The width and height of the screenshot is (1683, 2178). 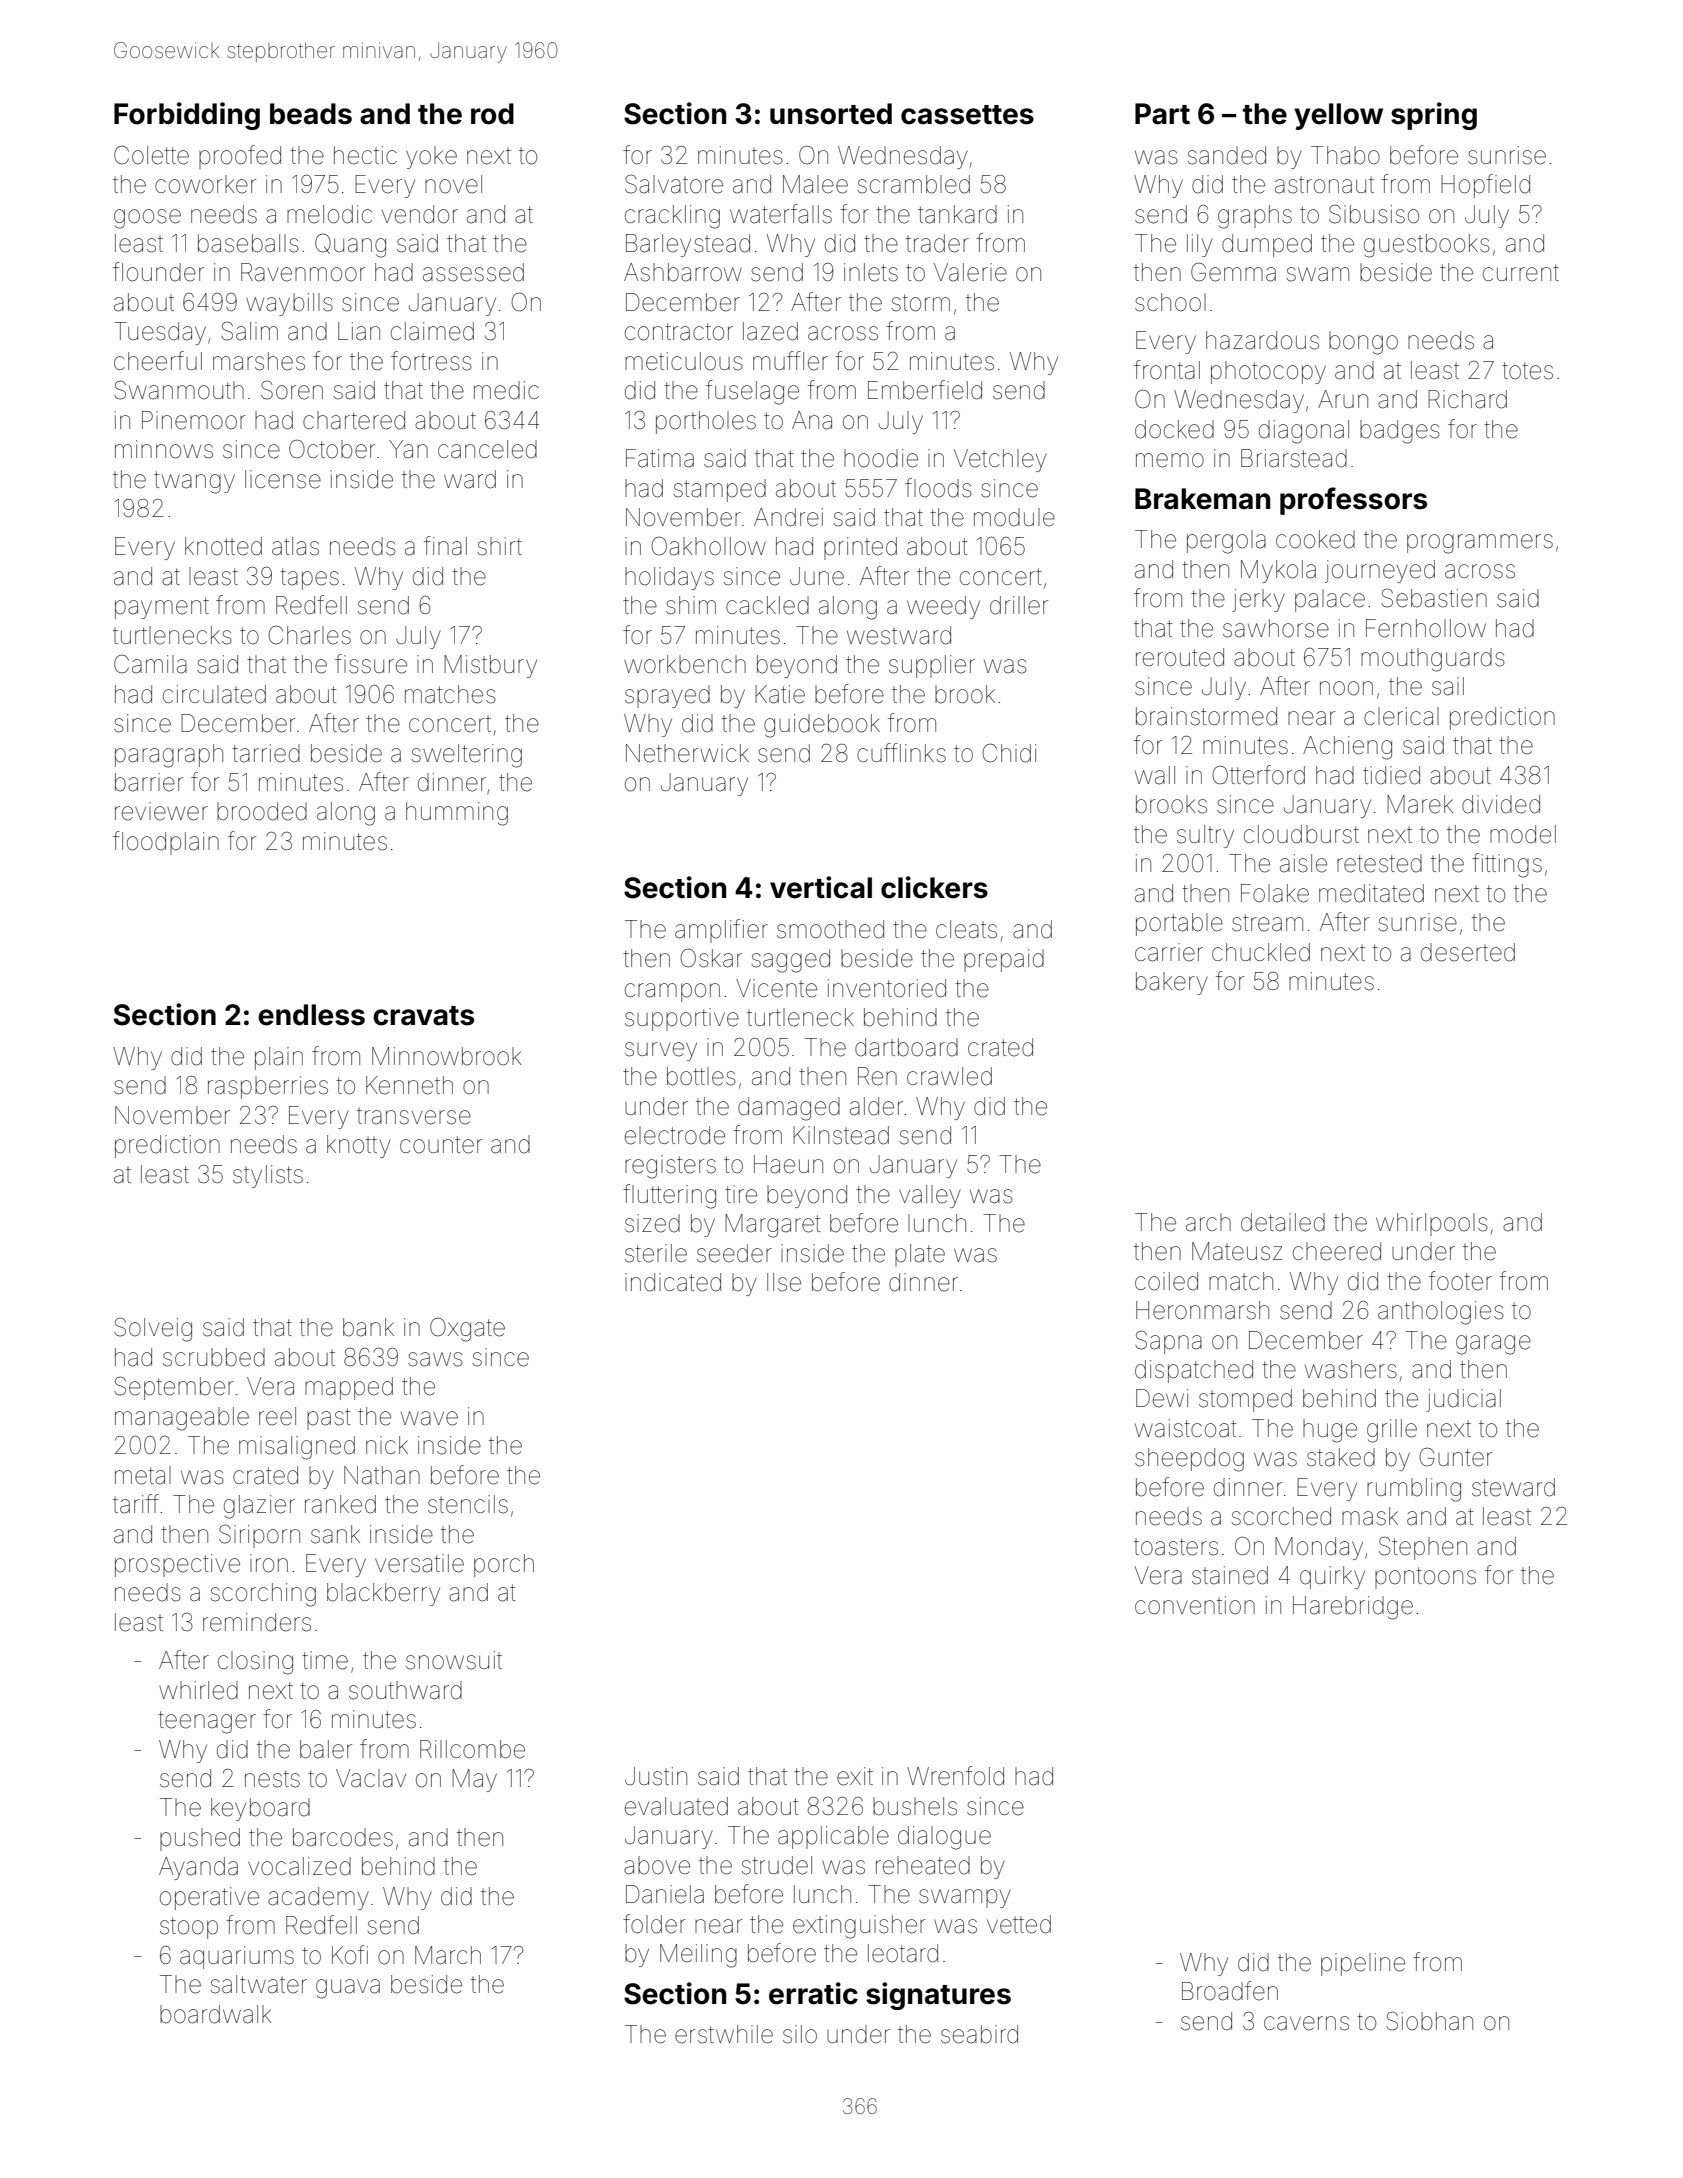 What do you see at coordinates (830, 929) in the screenshot?
I see `smoothed` at bounding box center [830, 929].
